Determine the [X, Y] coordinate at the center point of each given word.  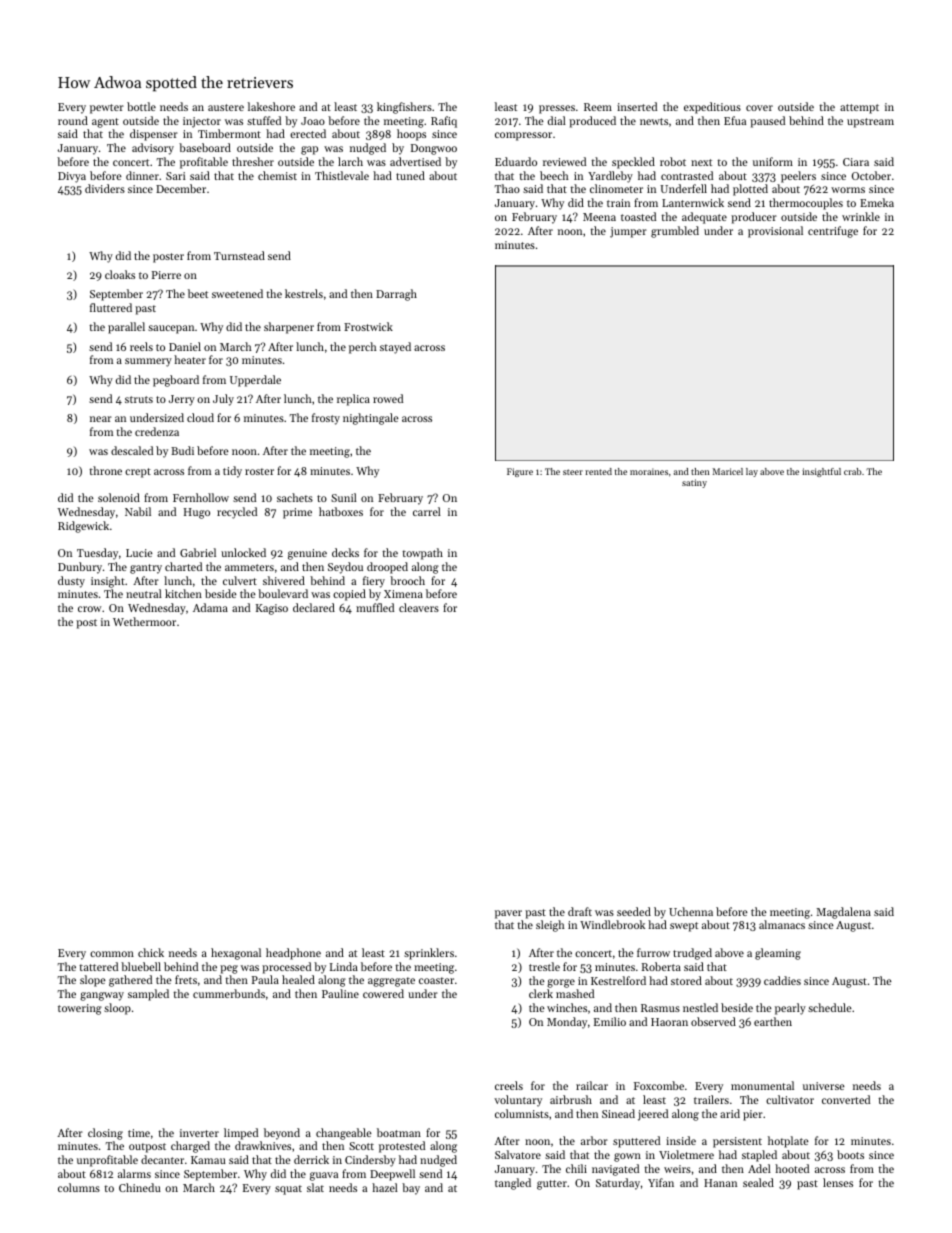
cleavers [419, 607]
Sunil [344, 497]
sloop [117, 1009]
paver [508, 914]
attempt [859, 109]
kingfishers [404, 108]
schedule [830, 1007]
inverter [199, 1133]
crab [853, 471]
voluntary [518, 1101]
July [223, 400]
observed [713, 1021]
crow [90, 609]
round [73, 120]
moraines [649, 471]
